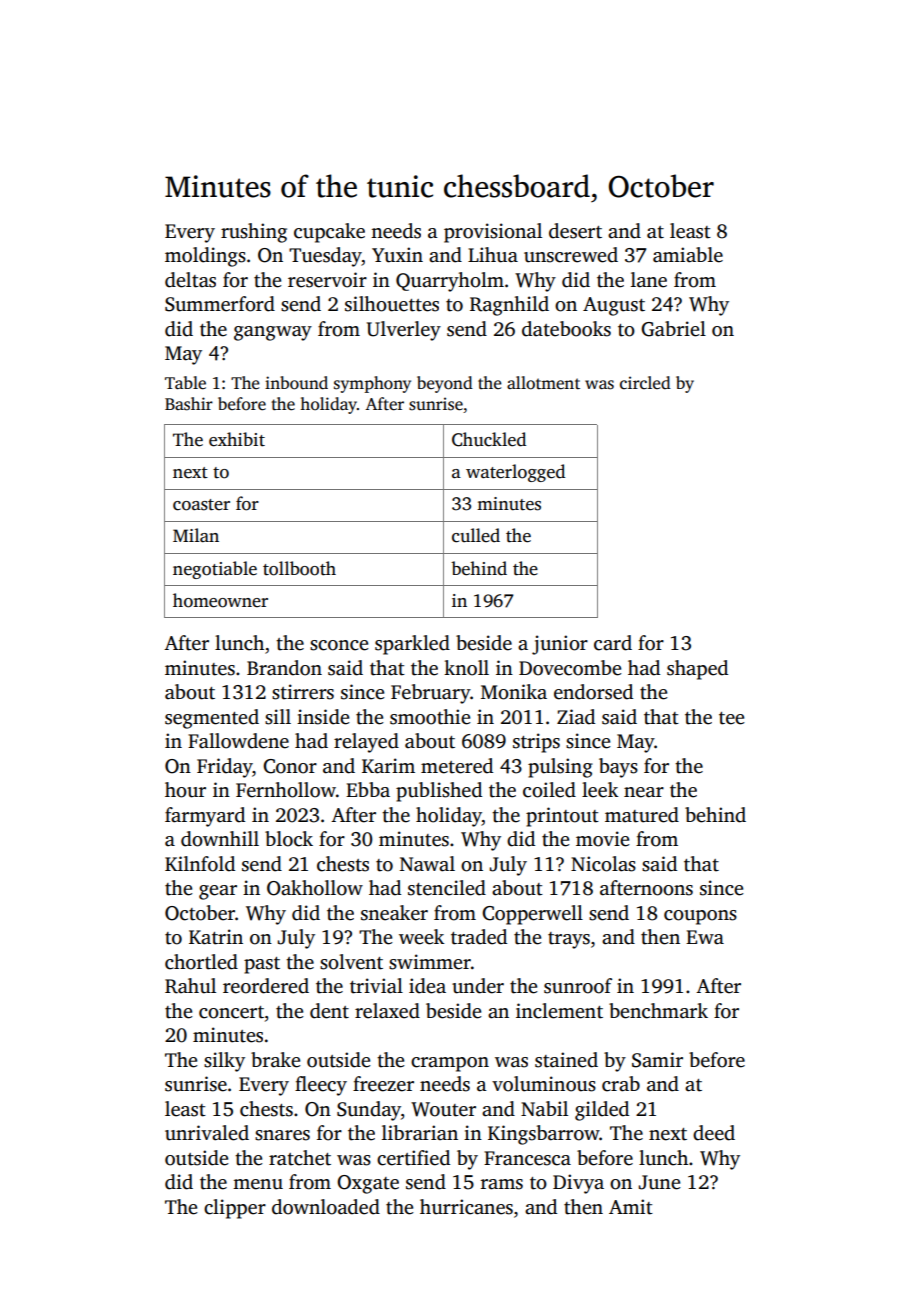 This image has width=912, height=1293. What do you see at coordinates (649, 280) in the image?
I see `lane` at bounding box center [649, 280].
